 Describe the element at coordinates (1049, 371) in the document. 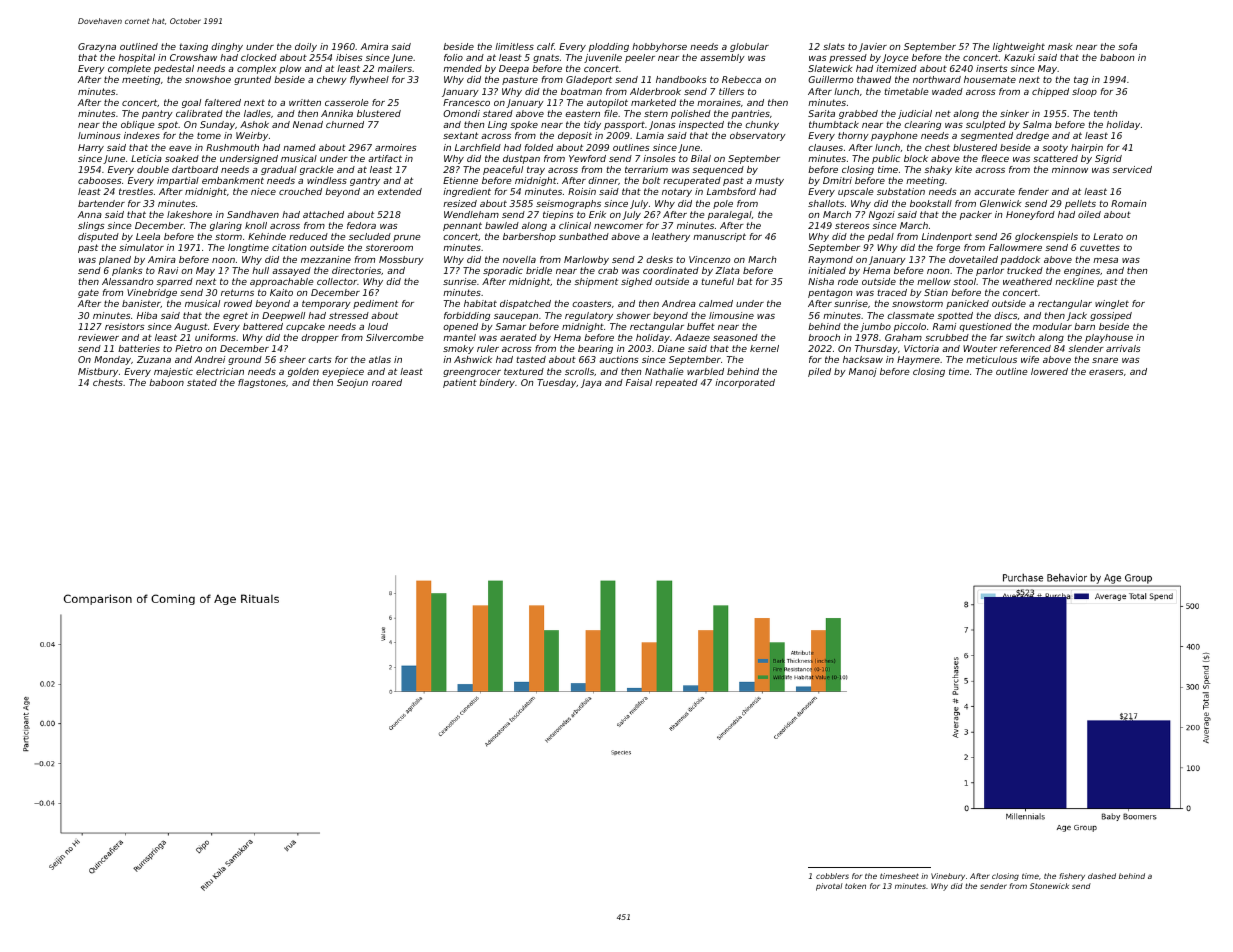

I see `lowered` at that location.
